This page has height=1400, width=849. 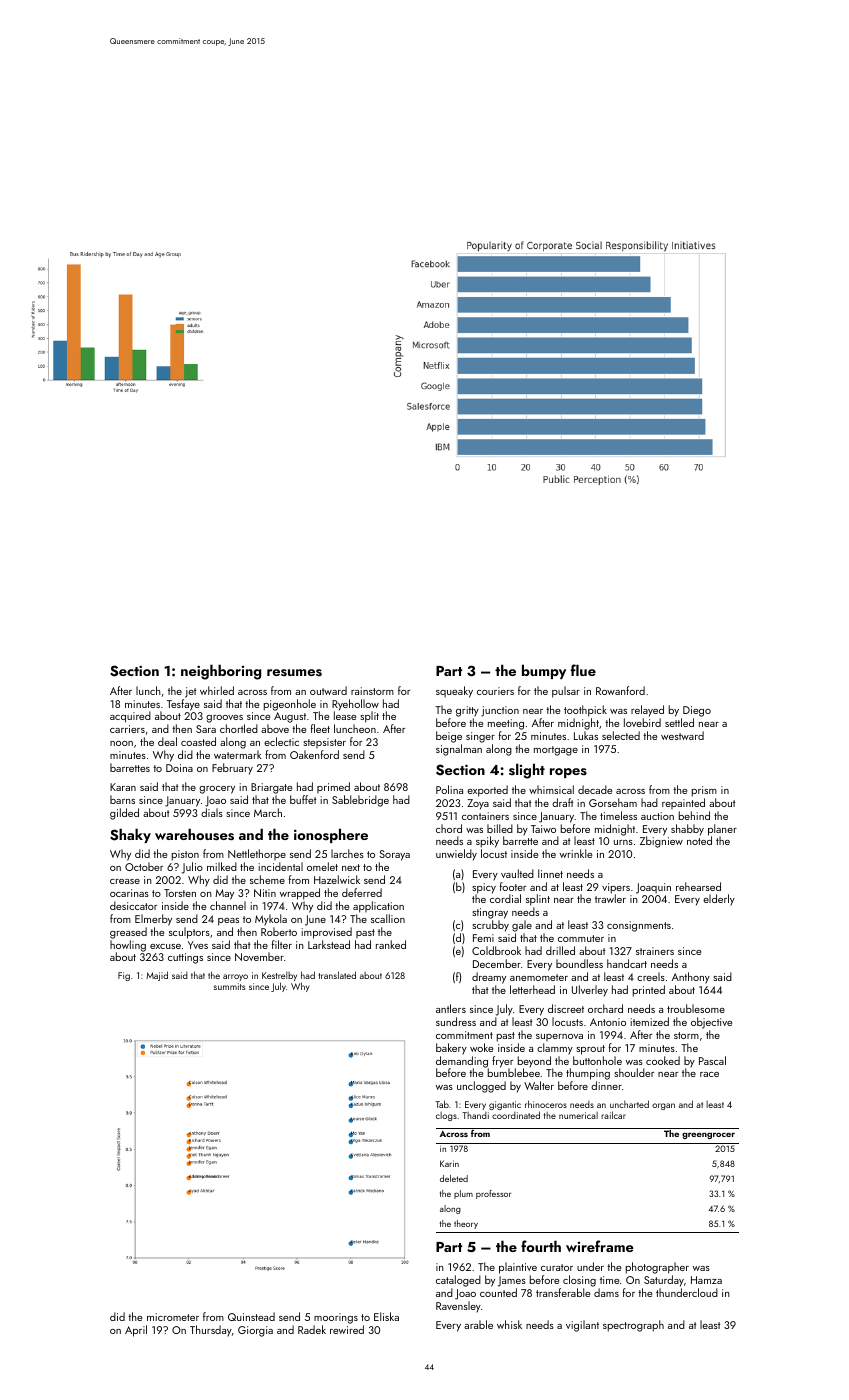 I want to click on Majid, so click(x=157, y=976).
